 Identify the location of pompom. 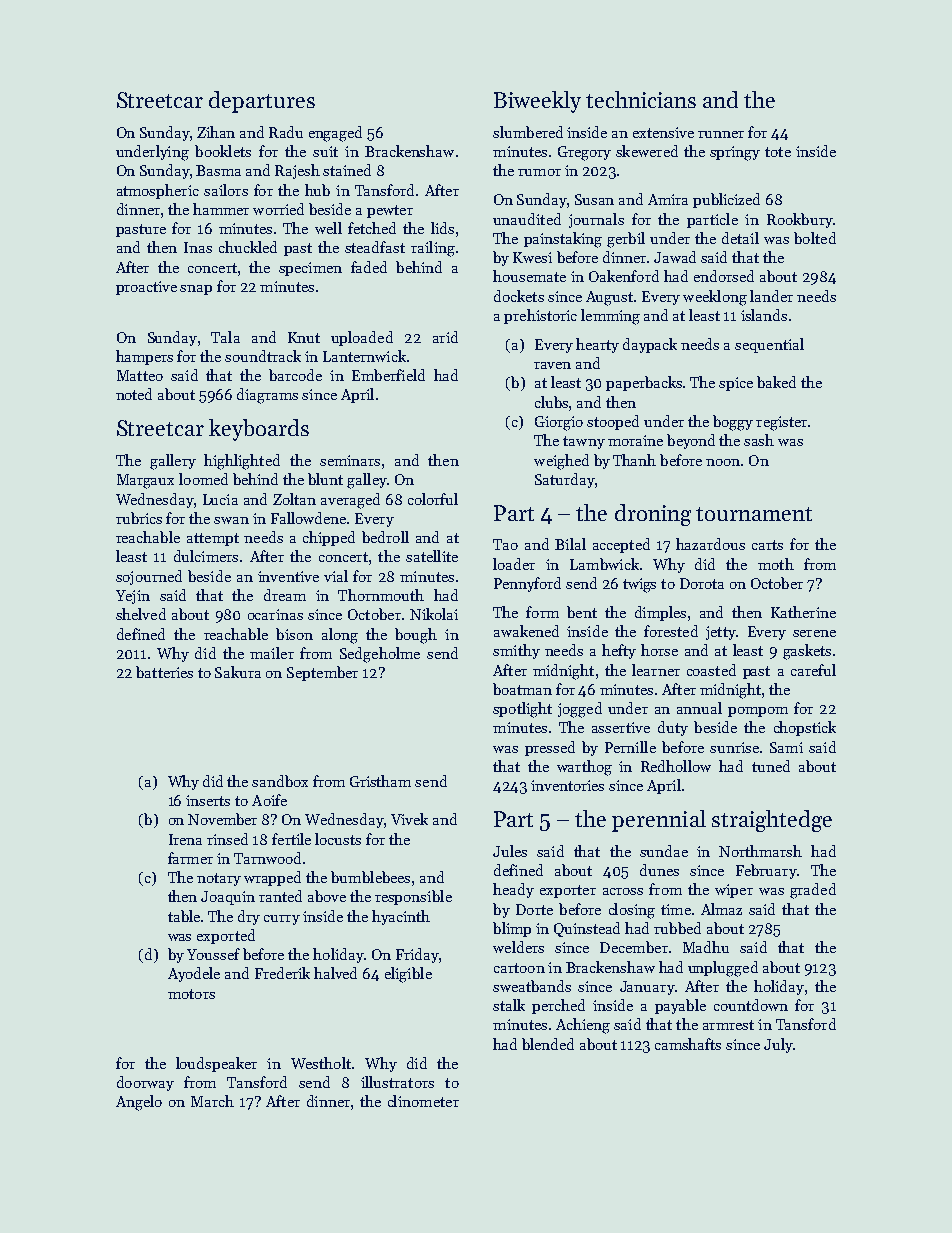
(758, 712).
